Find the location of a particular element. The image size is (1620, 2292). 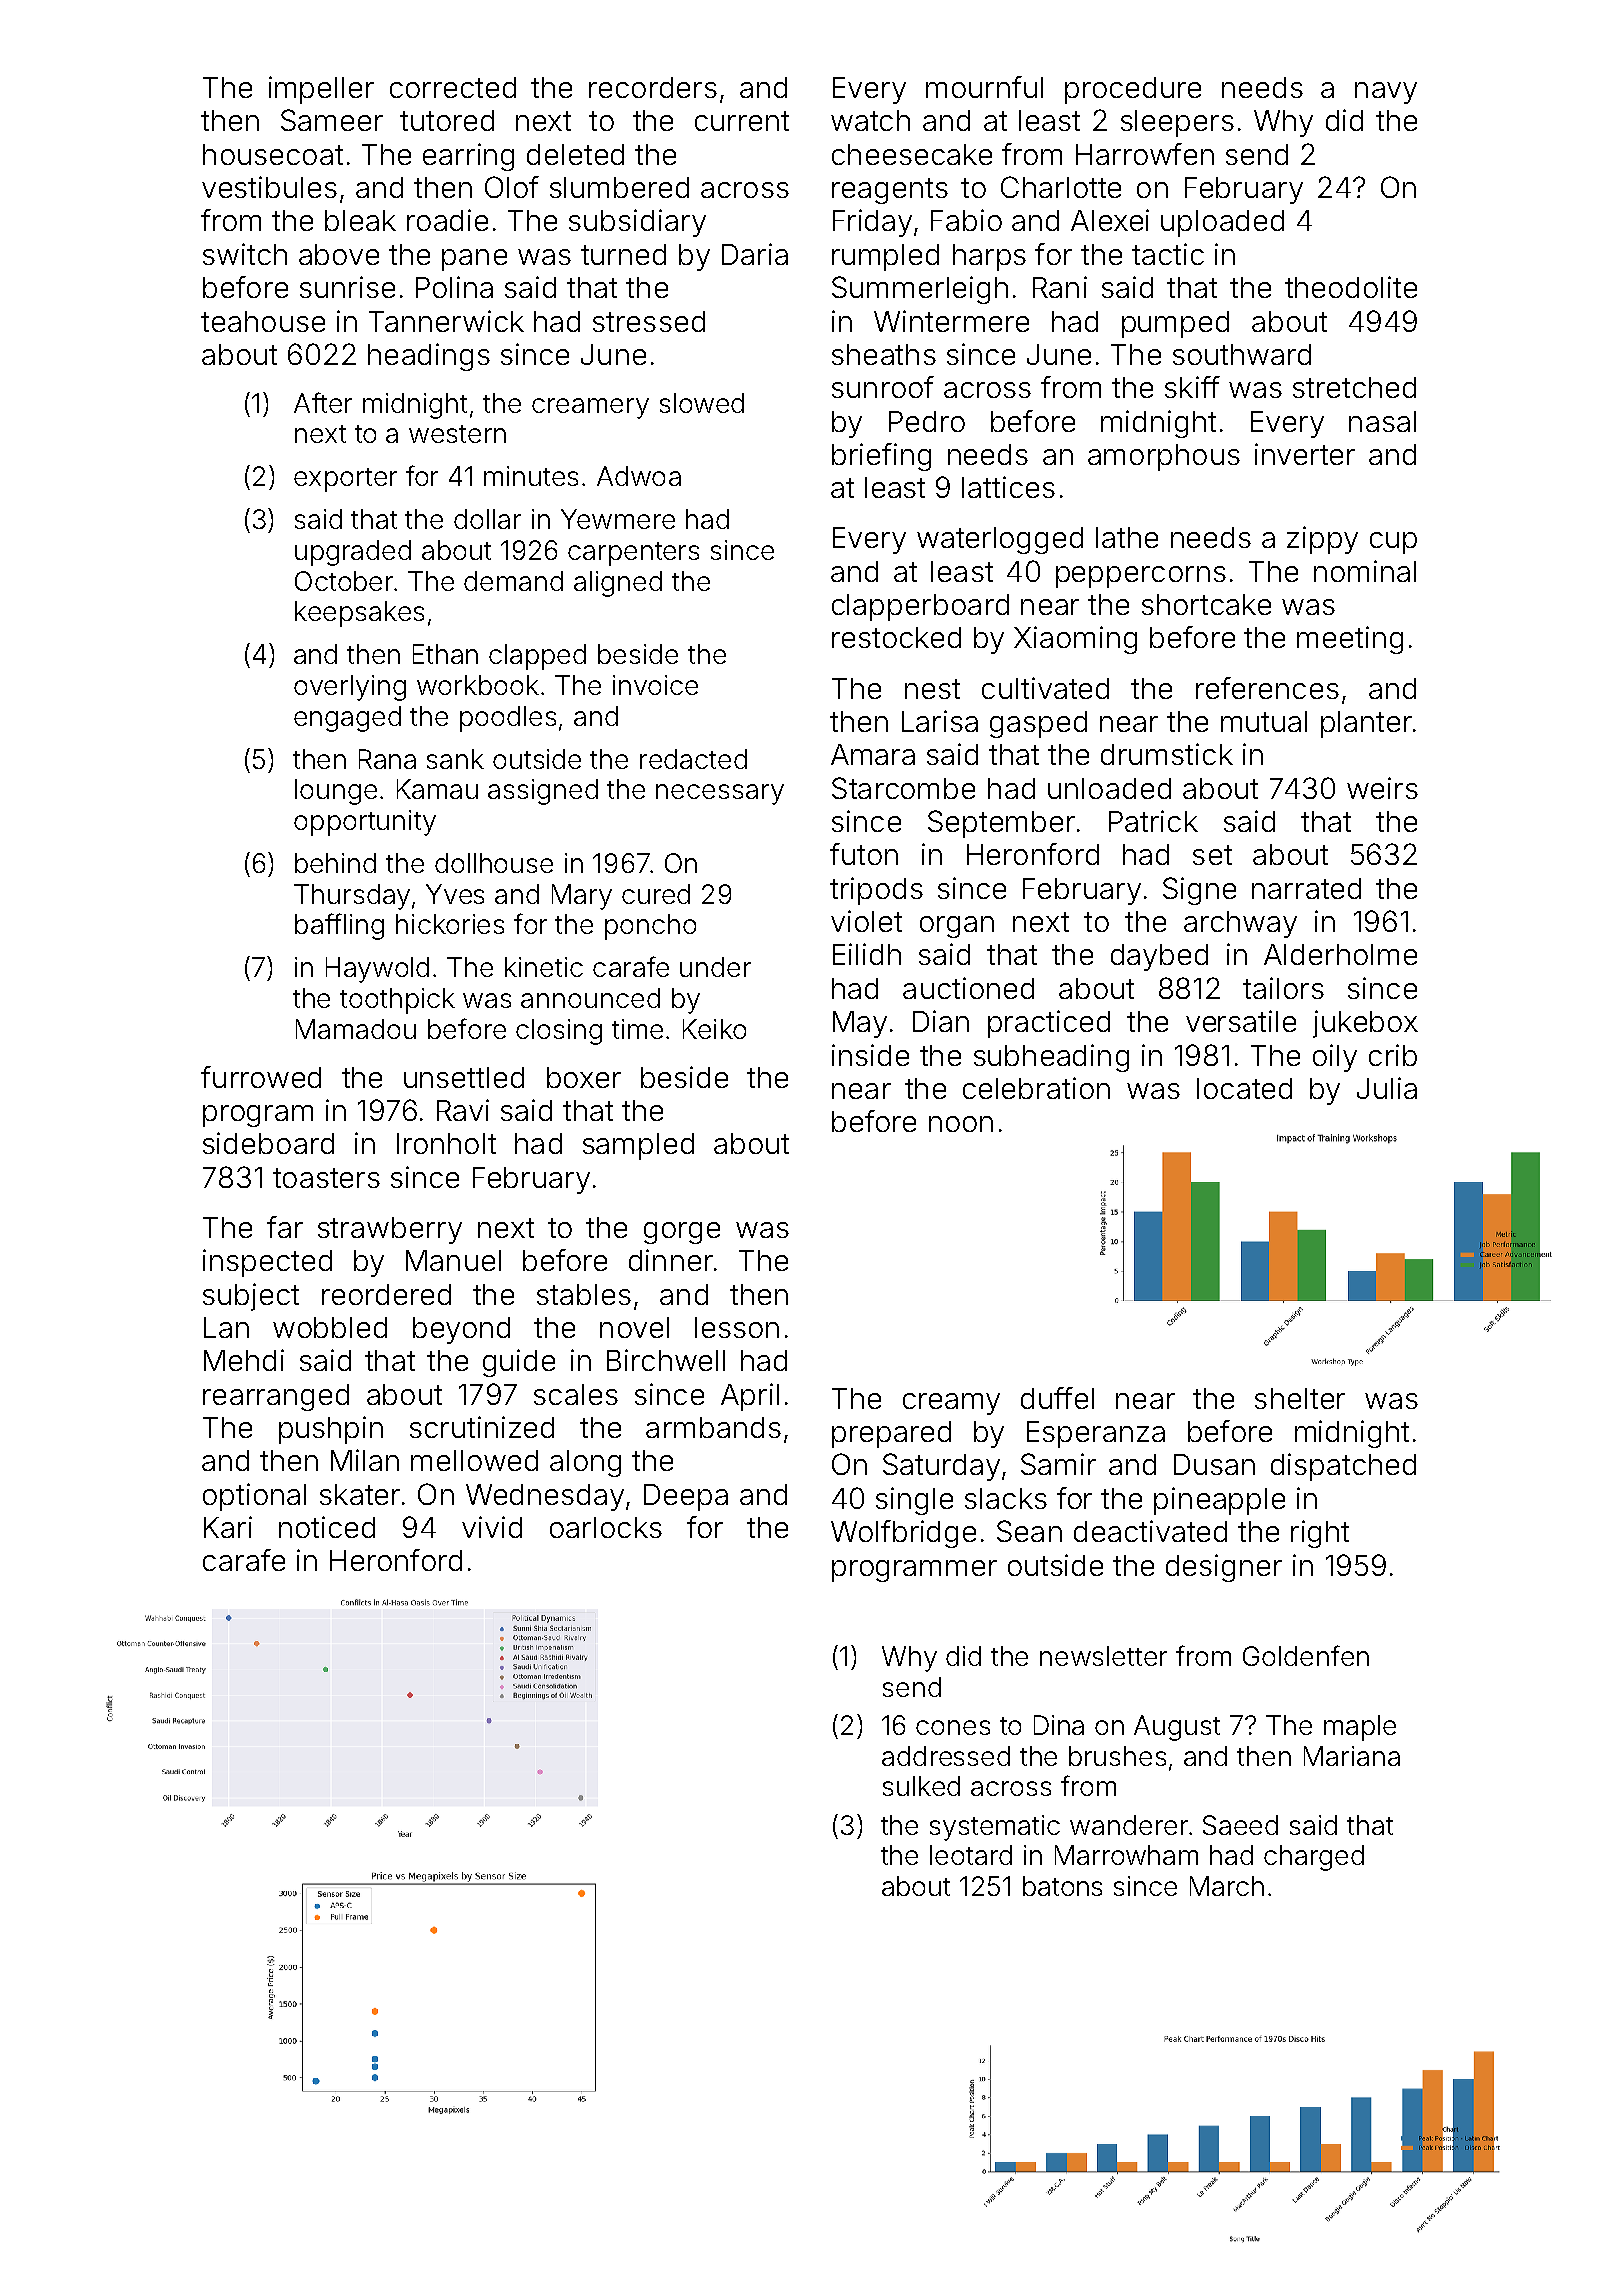

necessary is located at coordinates (720, 794).
